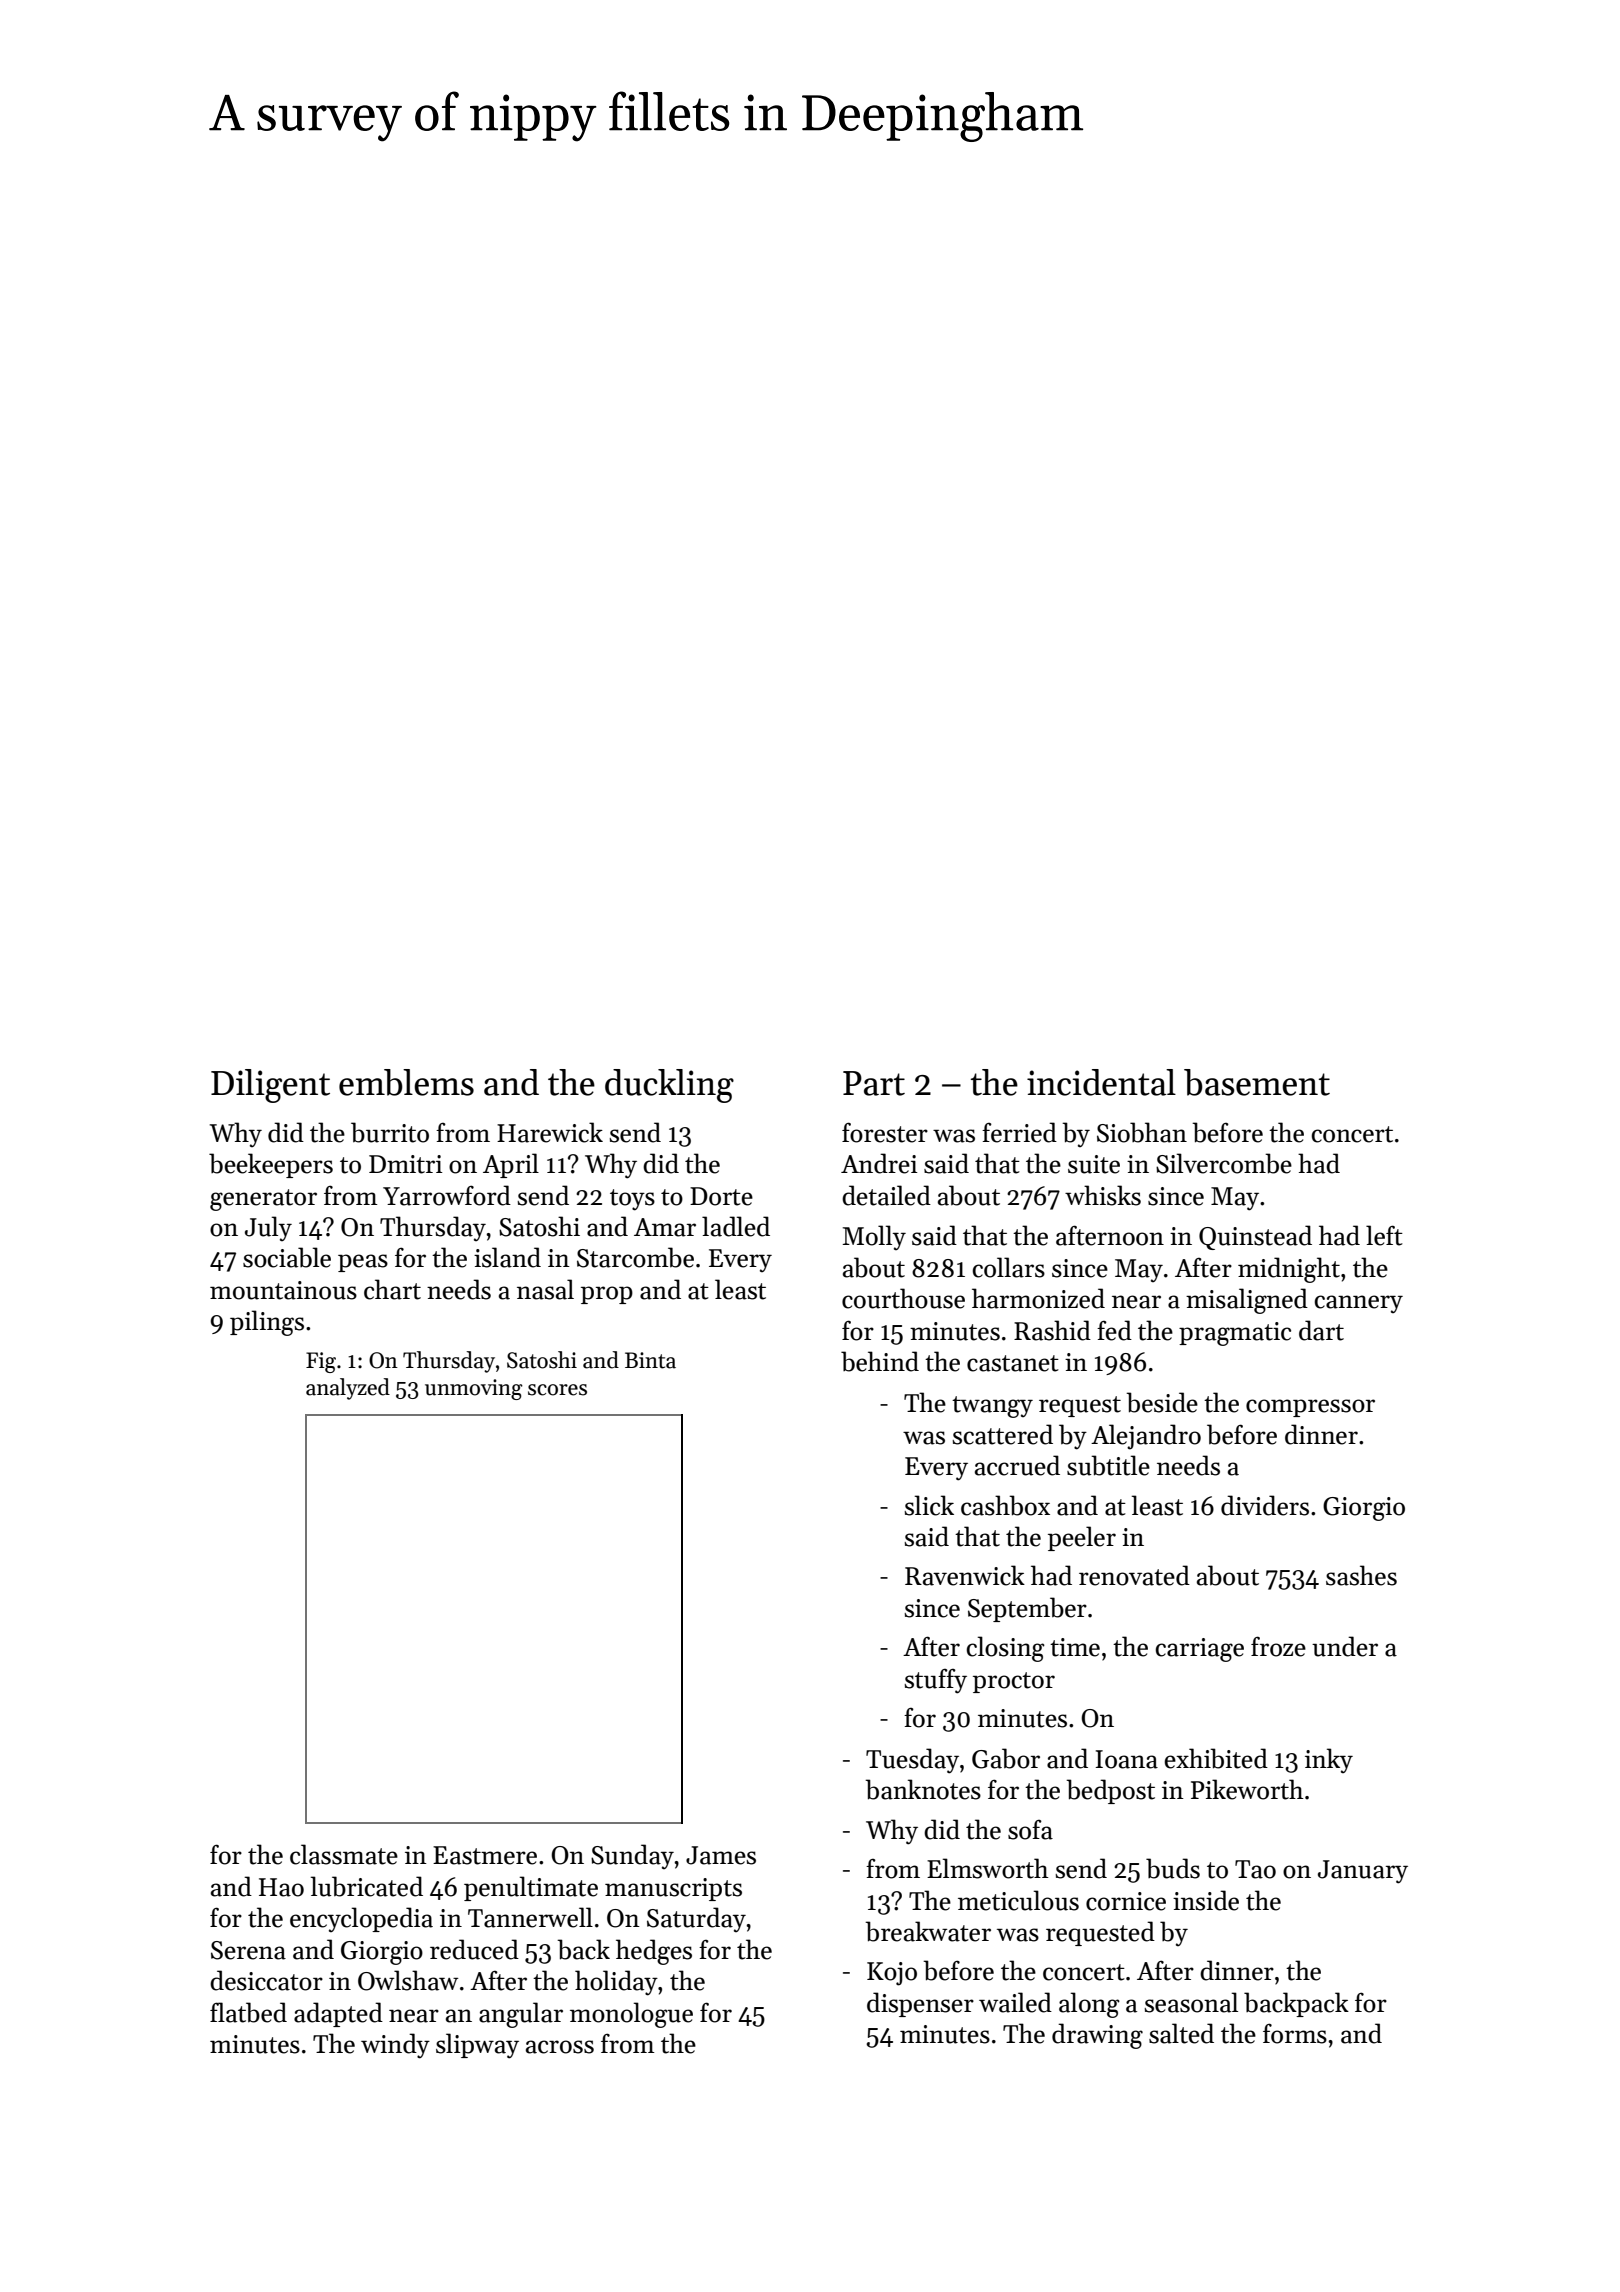 The image size is (1620, 2292). I want to click on stuffy, so click(935, 1681).
